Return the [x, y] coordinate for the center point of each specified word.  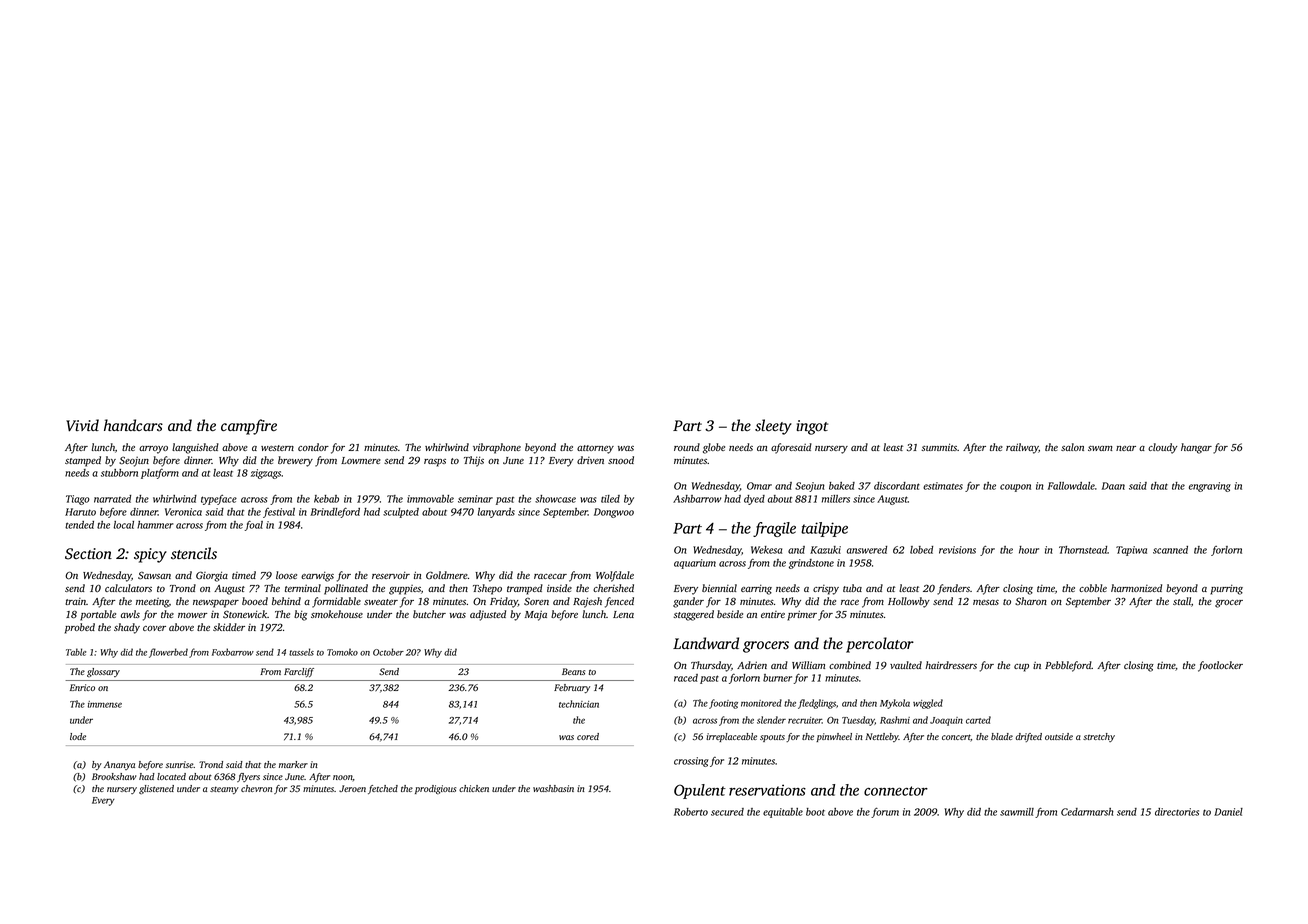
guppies [405, 590]
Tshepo [487, 589]
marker [293, 764]
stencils [194, 553]
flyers [248, 777]
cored [588, 736]
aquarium [695, 564]
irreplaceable [731, 737]
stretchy [1099, 737]
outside [1059, 736]
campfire [249, 427]
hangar [1196, 448]
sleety [773, 427]
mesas [986, 602]
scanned [1170, 550]
